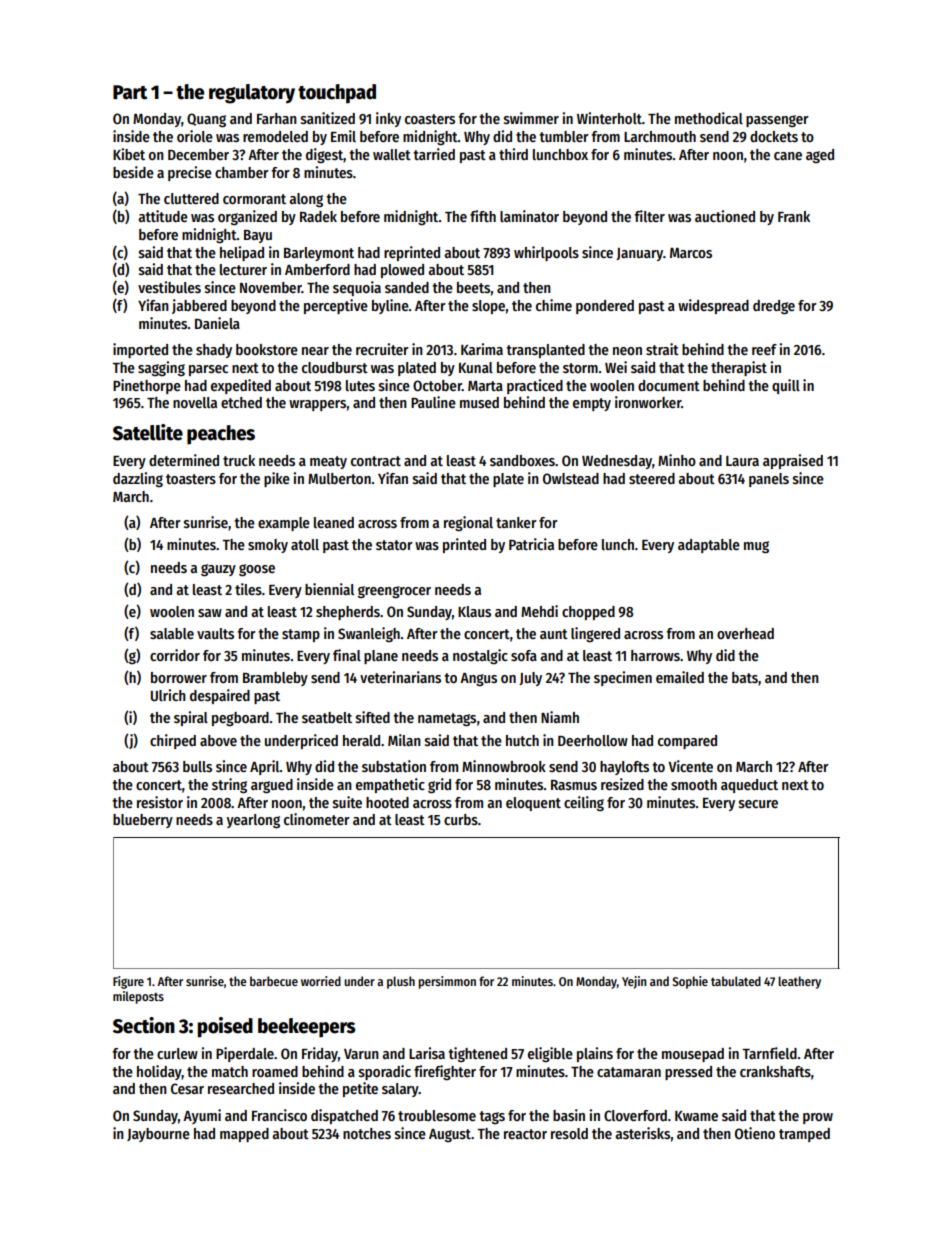 This image has height=1233, width=952. What do you see at coordinates (367, 1133) in the image?
I see `notches` at bounding box center [367, 1133].
